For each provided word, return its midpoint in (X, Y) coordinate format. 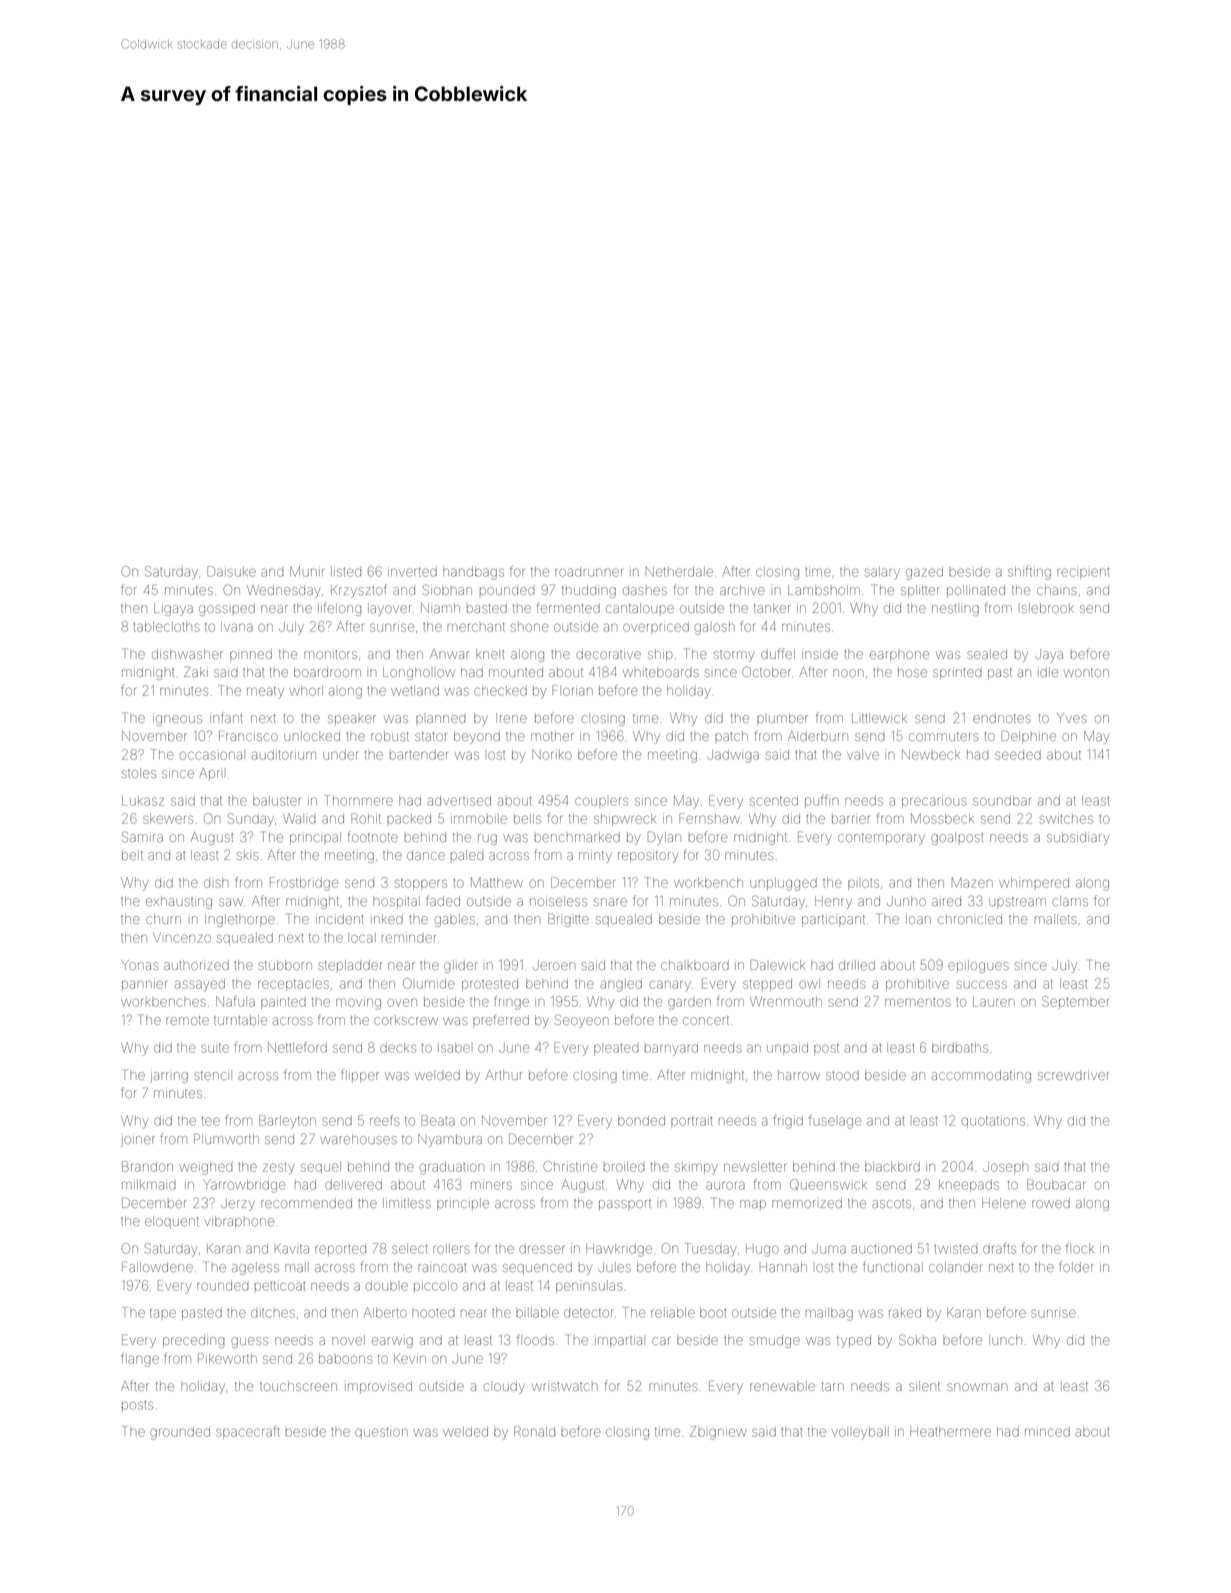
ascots (891, 1204)
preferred (501, 1020)
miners (491, 1184)
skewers (168, 819)
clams (1070, 901)
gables (455, 920)
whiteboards (661, 672)
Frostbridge (304, 884)
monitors (330, 654)
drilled (857, 965)
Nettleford (297, 1047)
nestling (955, 609)
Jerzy (238, 1204)
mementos (918, 1002)
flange (140, 1360)
